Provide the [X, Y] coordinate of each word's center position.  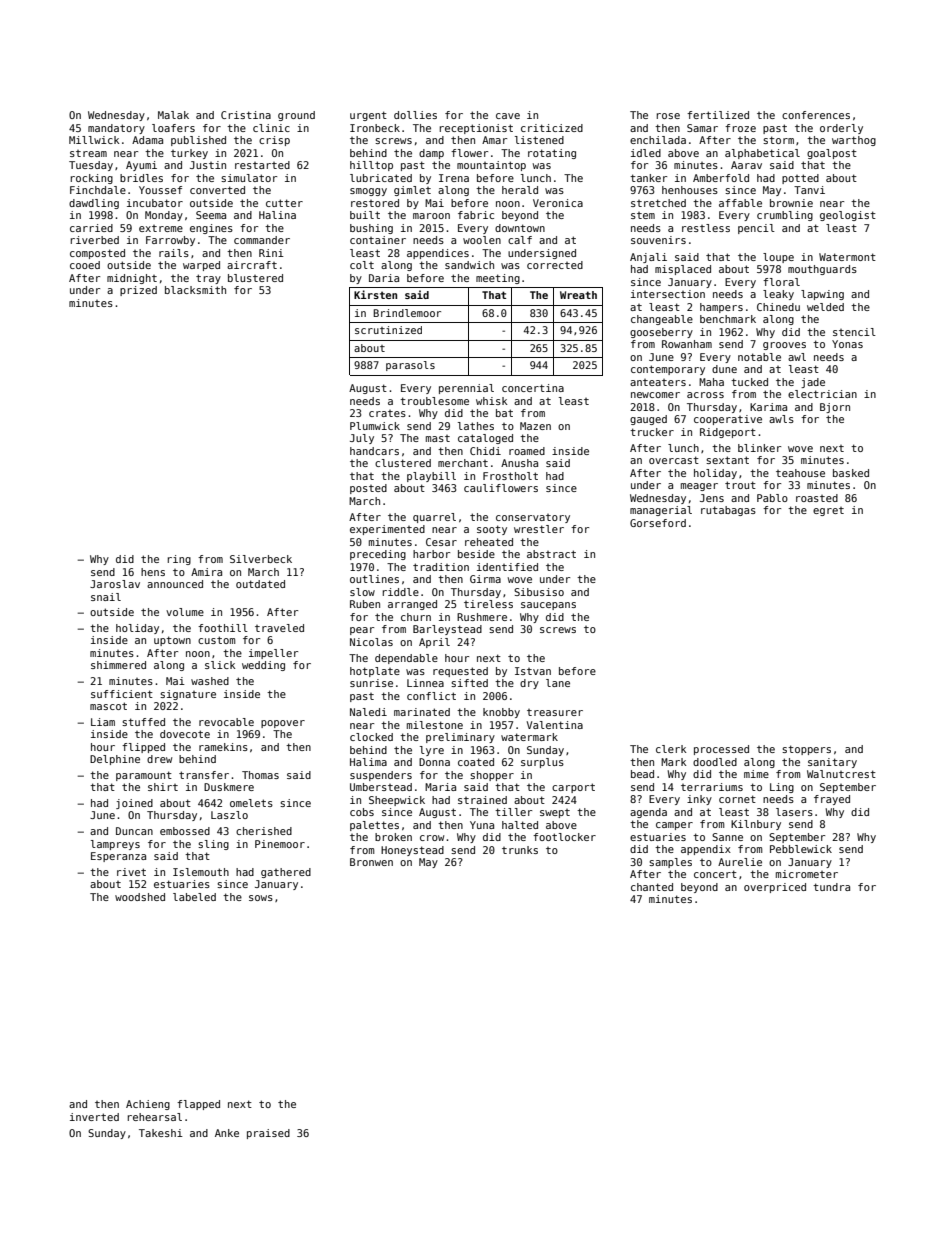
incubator [155, 203]
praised [268, 1134]
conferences [816, 115]
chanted [652, 887]
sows [261, 898]
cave [508, 116]
